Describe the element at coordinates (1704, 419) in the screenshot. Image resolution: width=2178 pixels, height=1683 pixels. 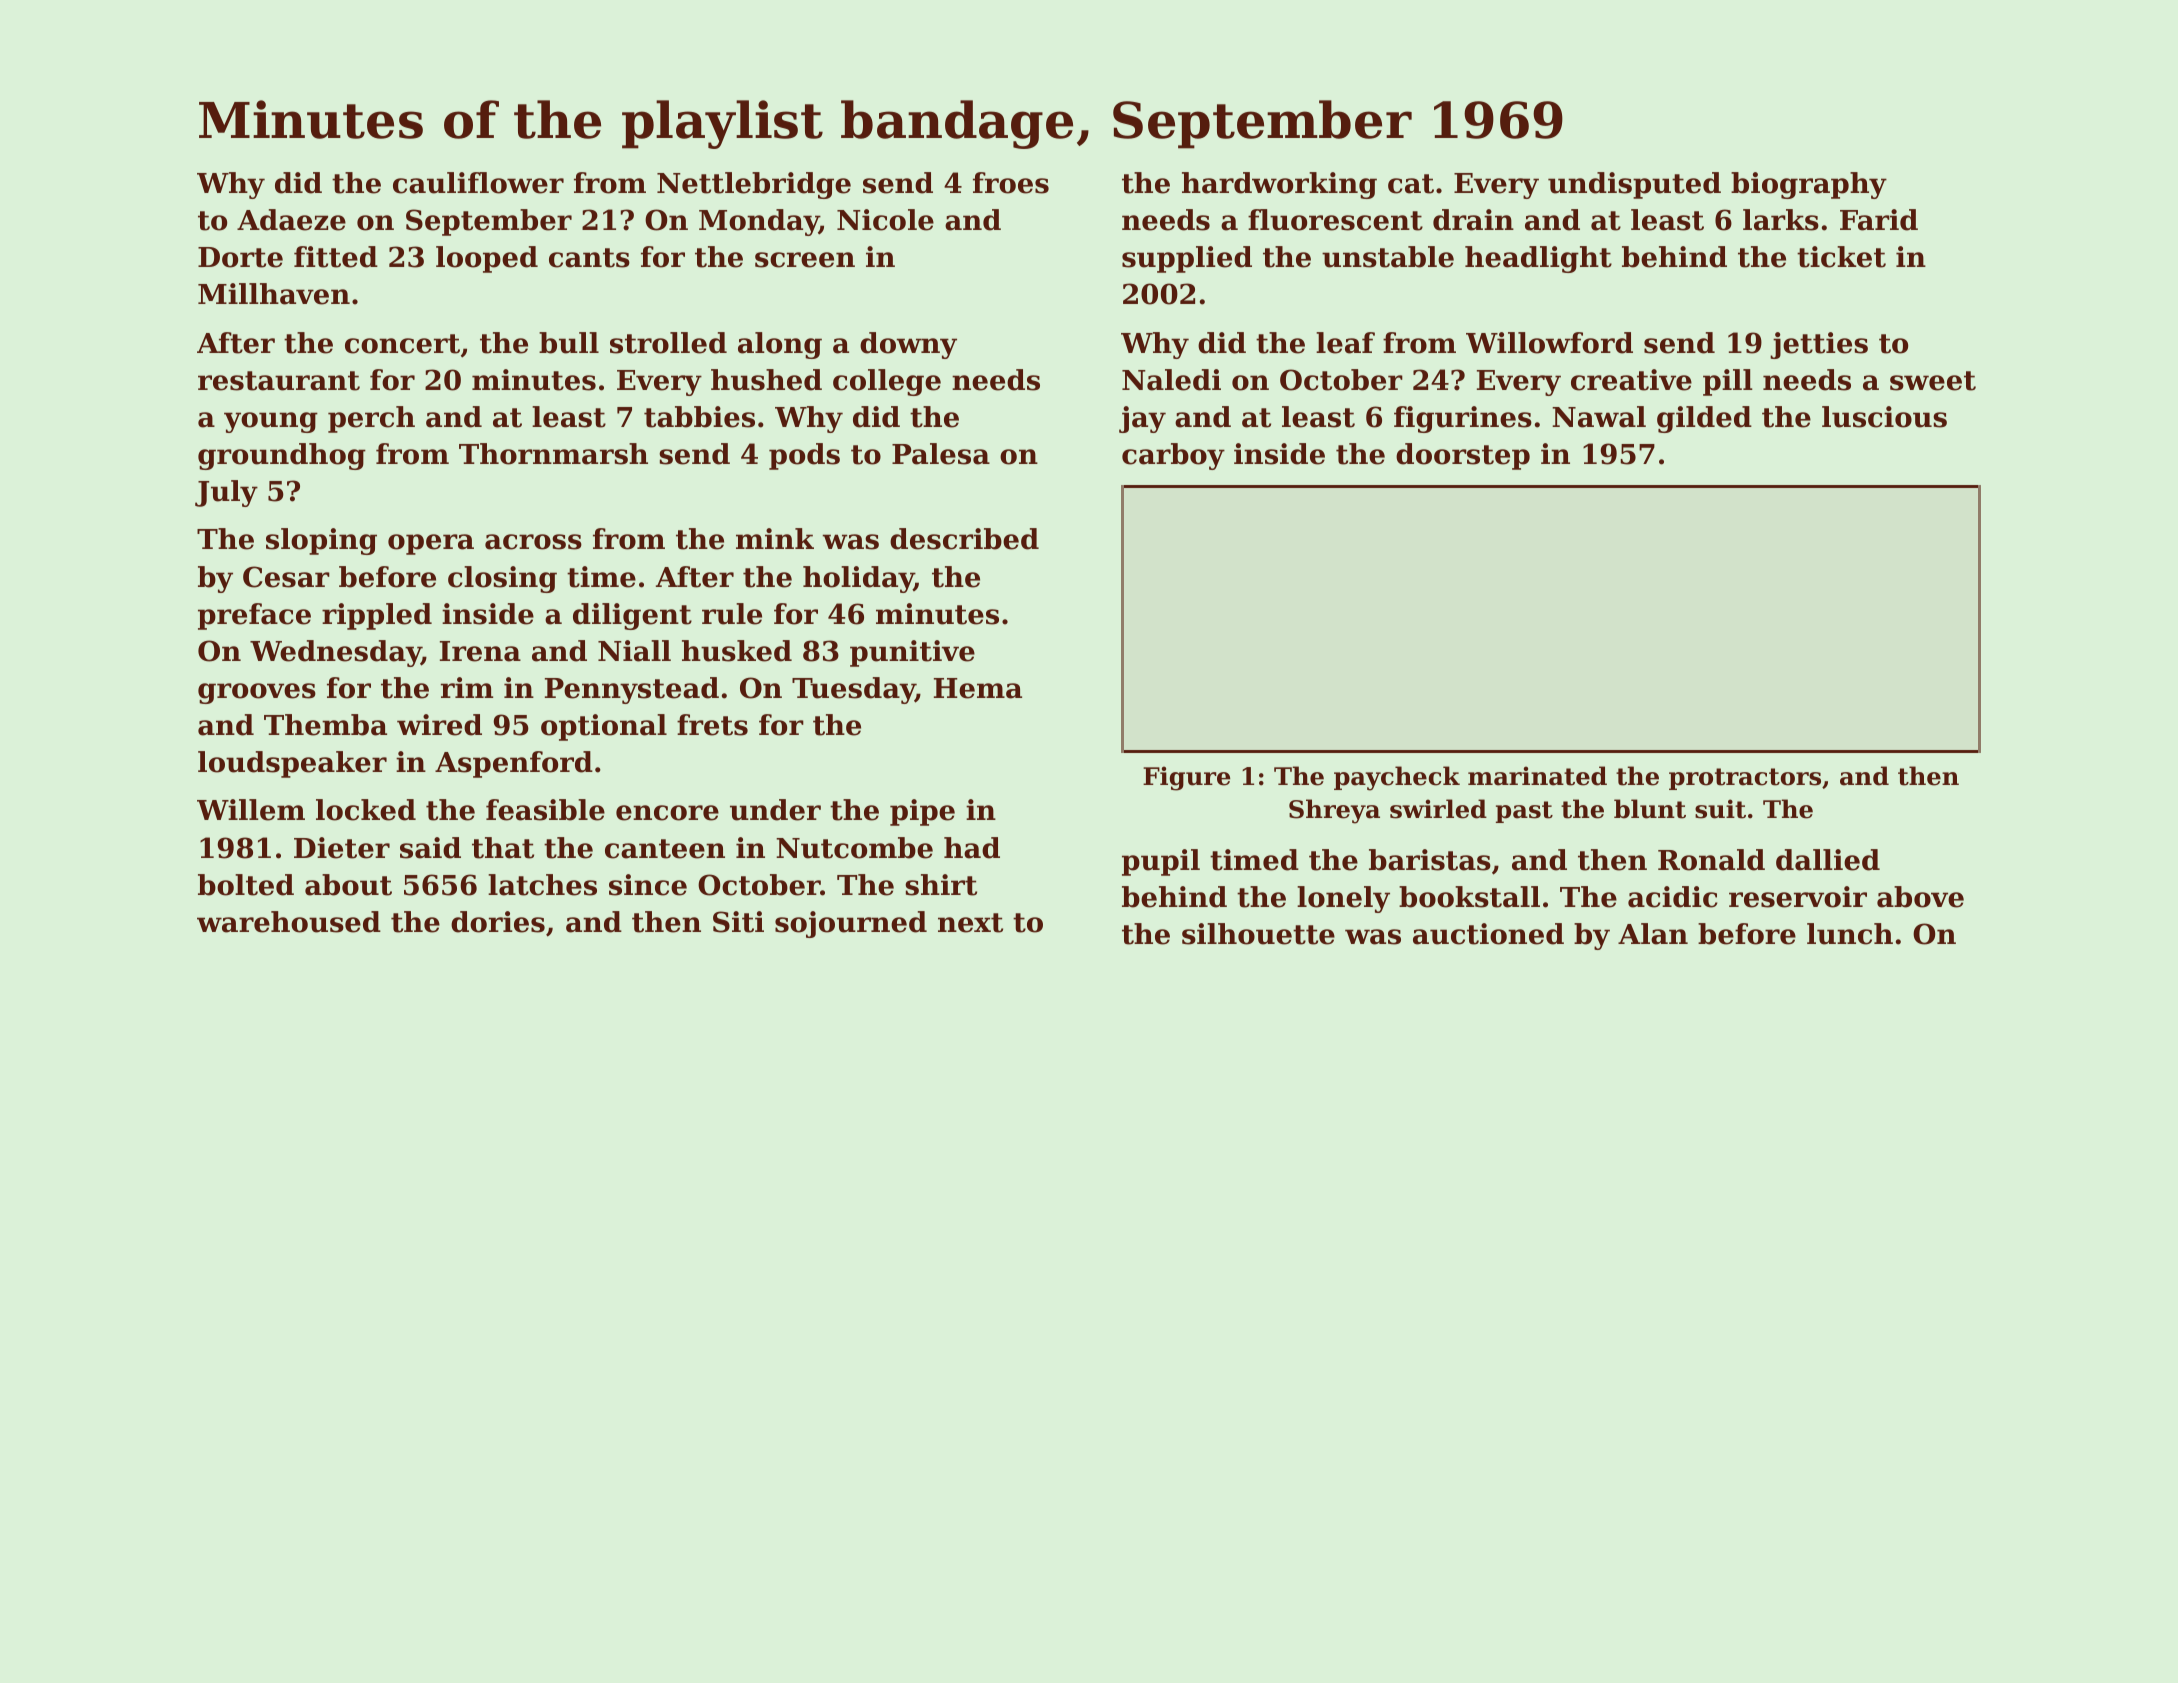
I see `gilded` at that location.
